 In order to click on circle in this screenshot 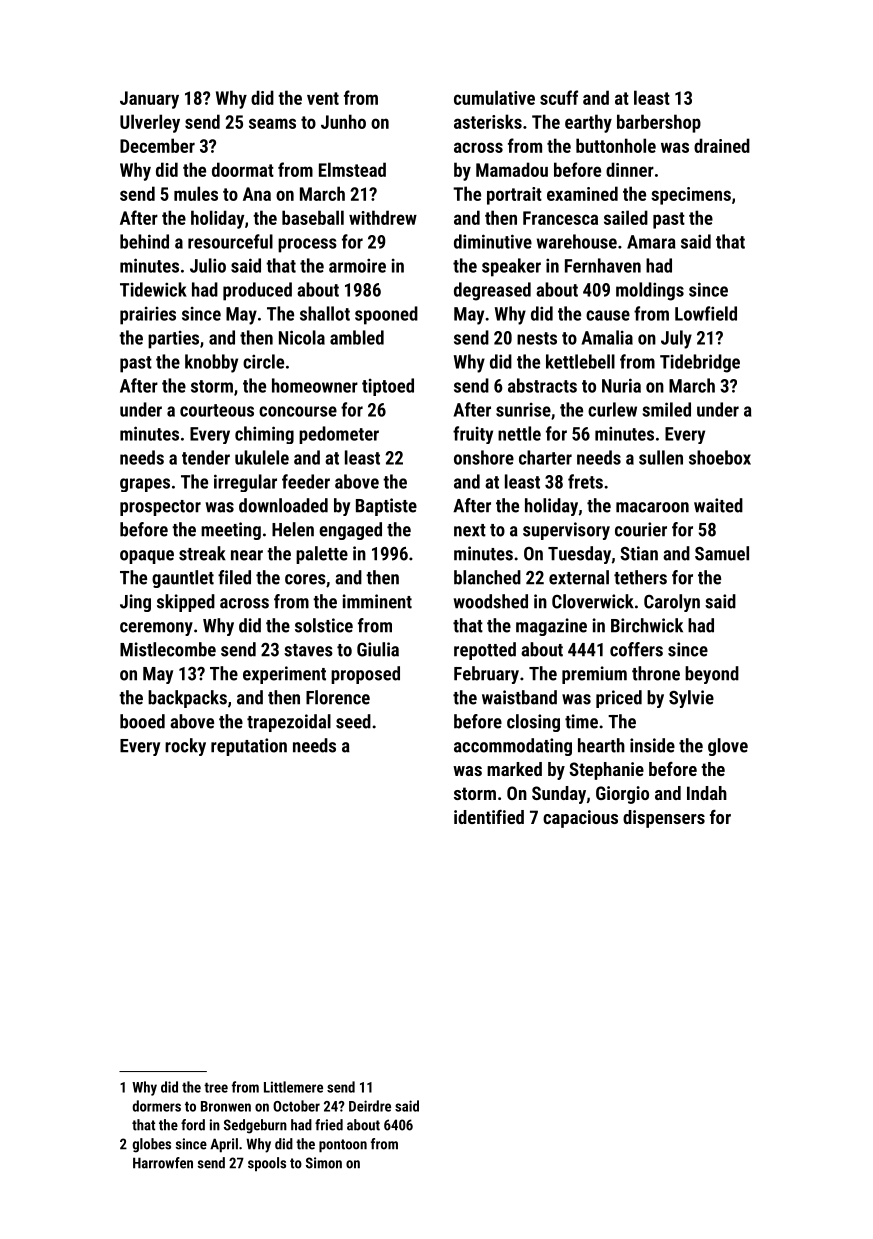, I will do `click(263, 361)`.
